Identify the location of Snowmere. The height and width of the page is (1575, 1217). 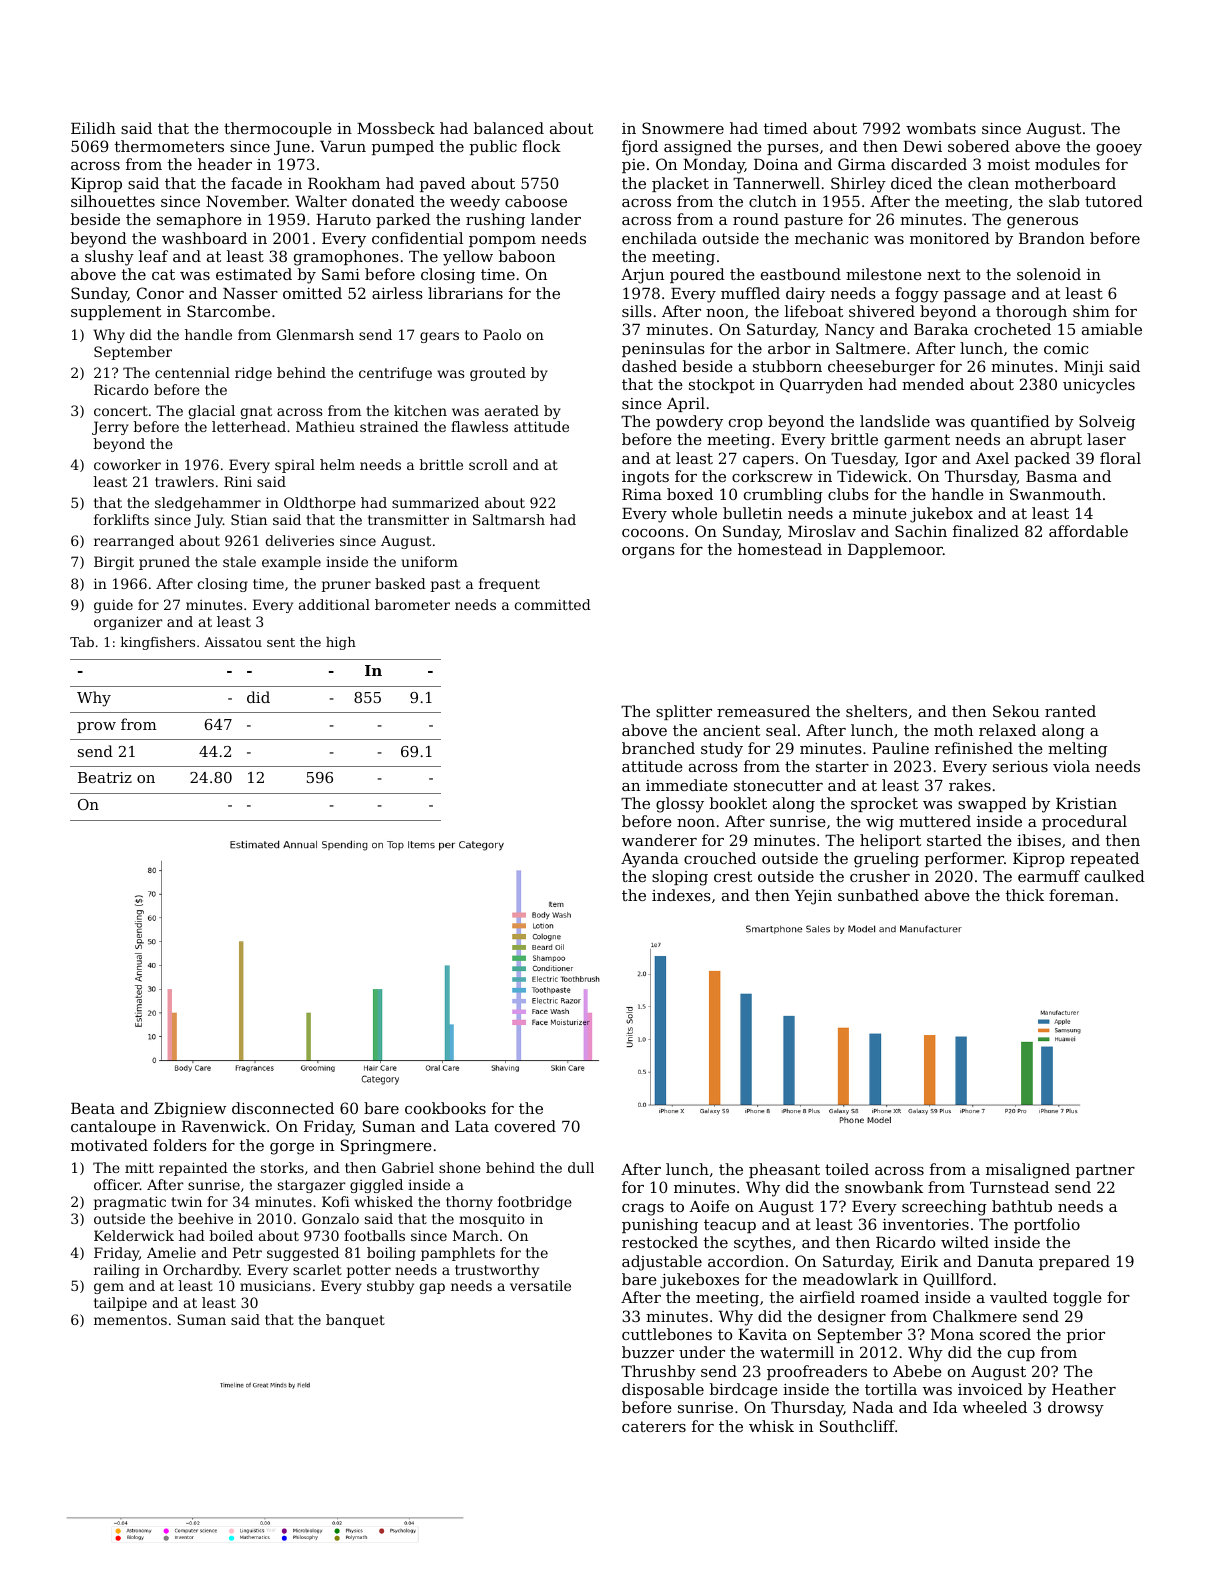
(683, 128).
